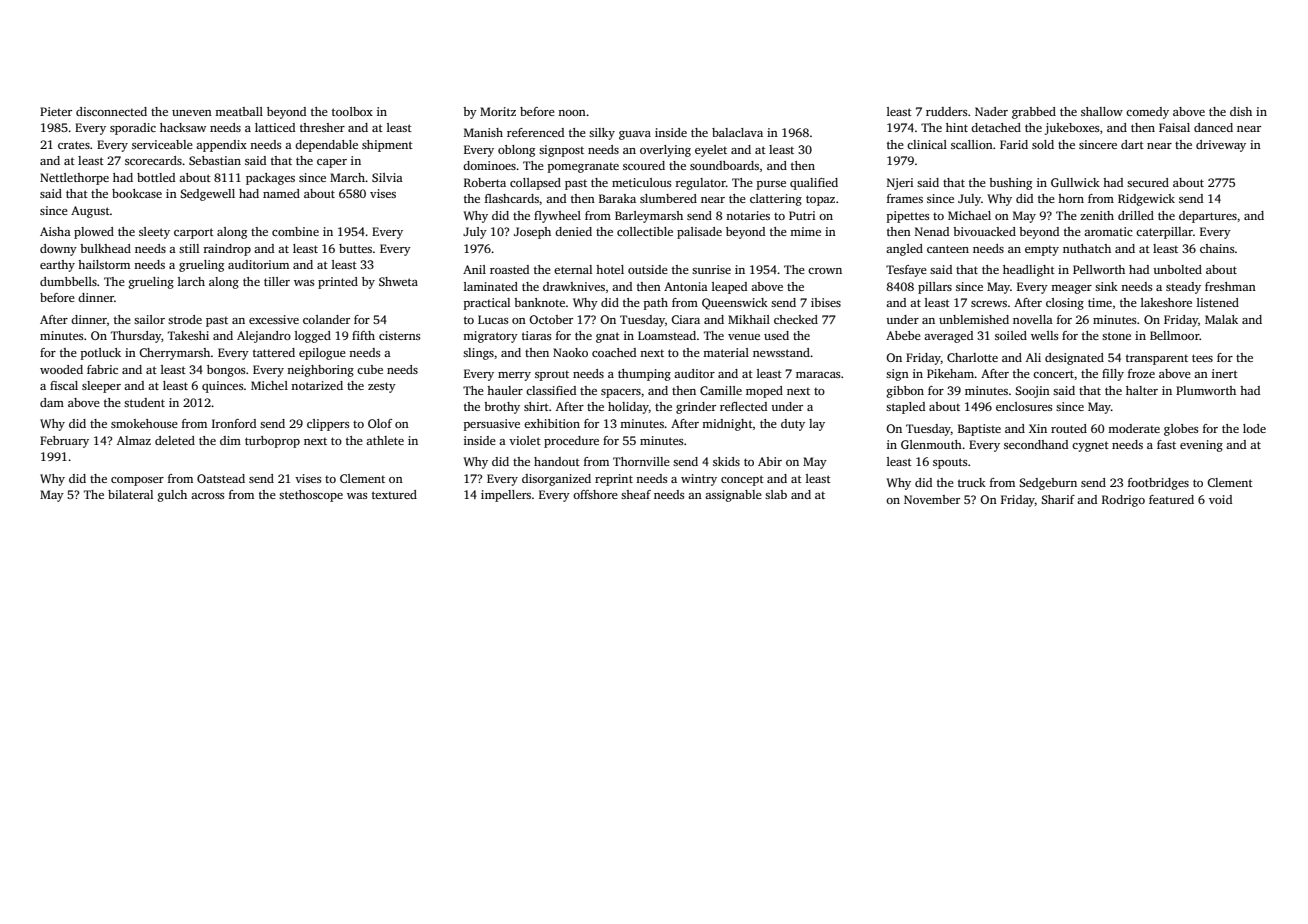 The width and height of the screenshot is (1308, 924). Describe the element at coordinates (207, 195) in the screenshot. I see `Sedgewell` at that location.
